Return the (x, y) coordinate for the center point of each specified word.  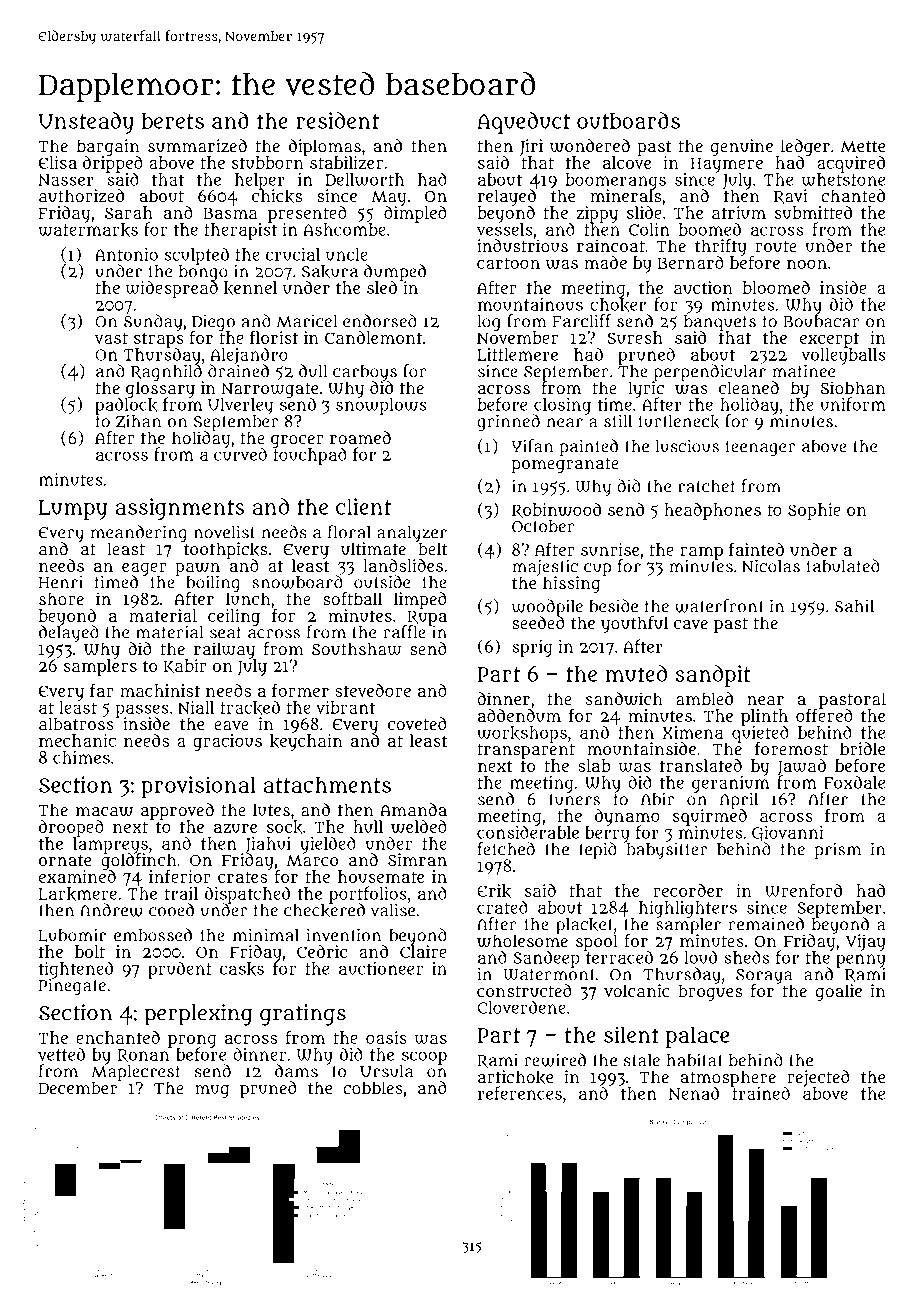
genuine (742, 147)
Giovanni (787, 834)
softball (352, 598)
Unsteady (86, 123)
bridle (862, 748)
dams (296, 1071)
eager (144, 569)
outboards (628, 120)
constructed (524, 990)
